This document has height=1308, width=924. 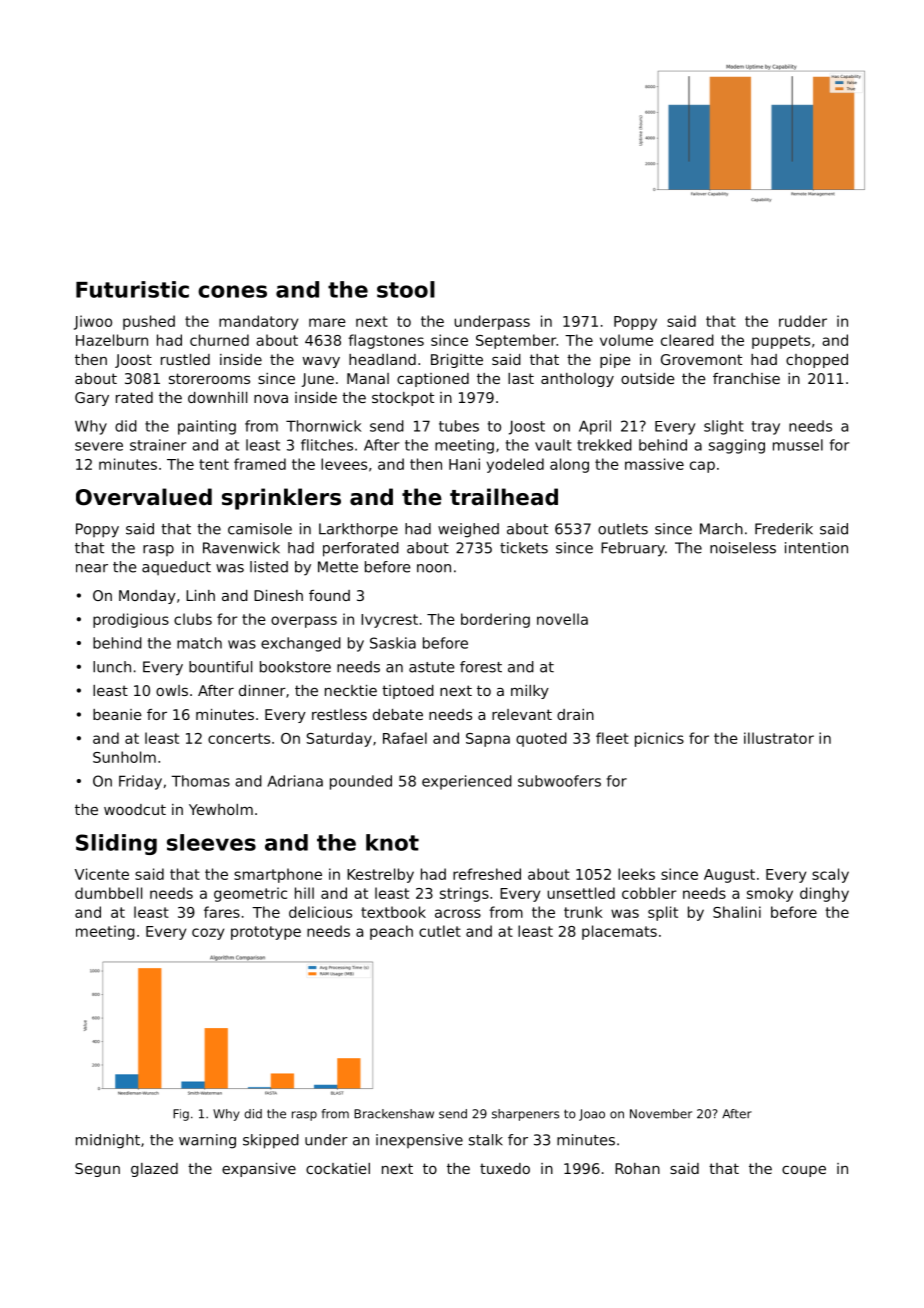 I want to click on Hazelburn, so click(x=112, y=340).
